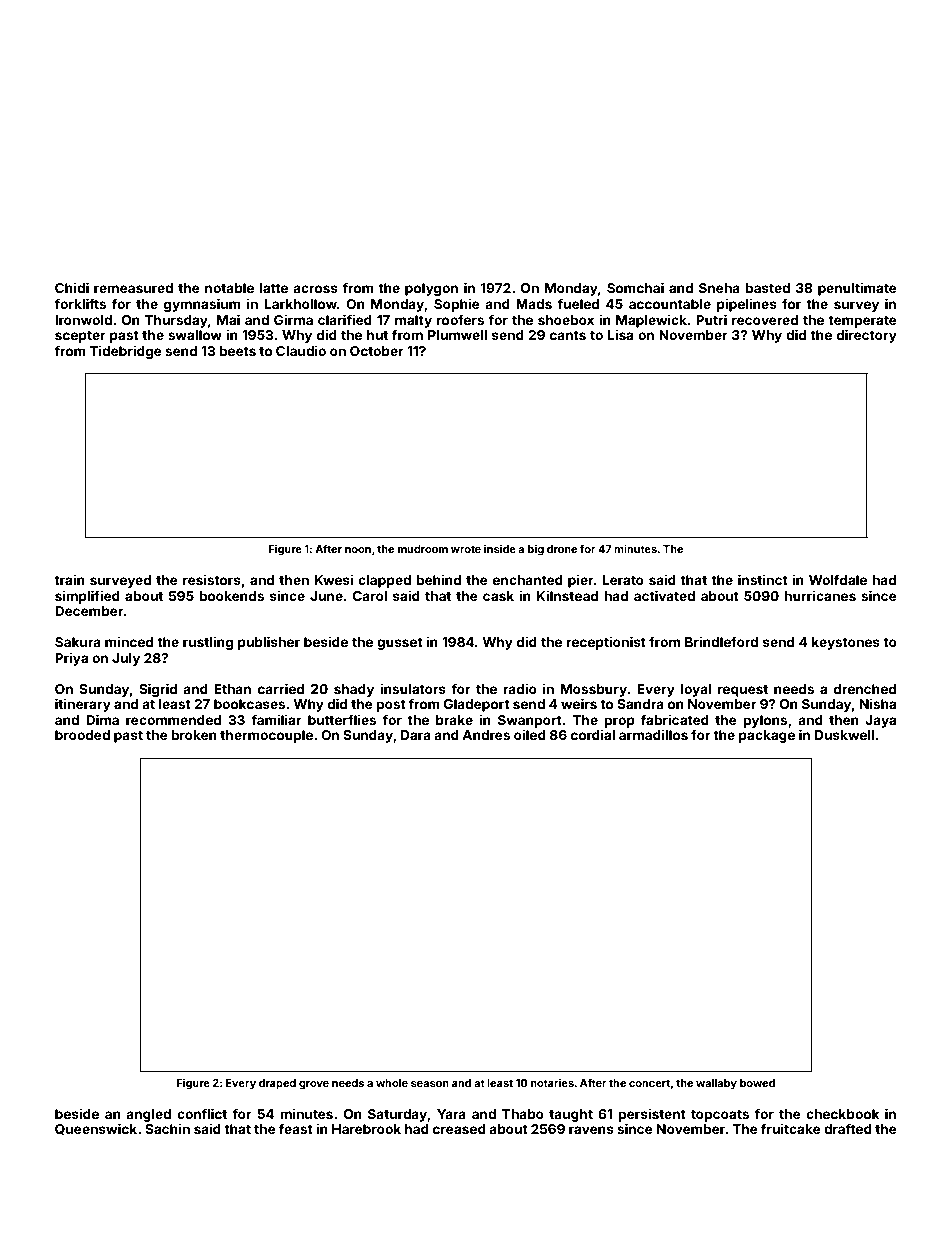 The height and width of the image is (1233, 952). Describe the element at coordinates (867, 336) in the image. I see `directory` at that location.
